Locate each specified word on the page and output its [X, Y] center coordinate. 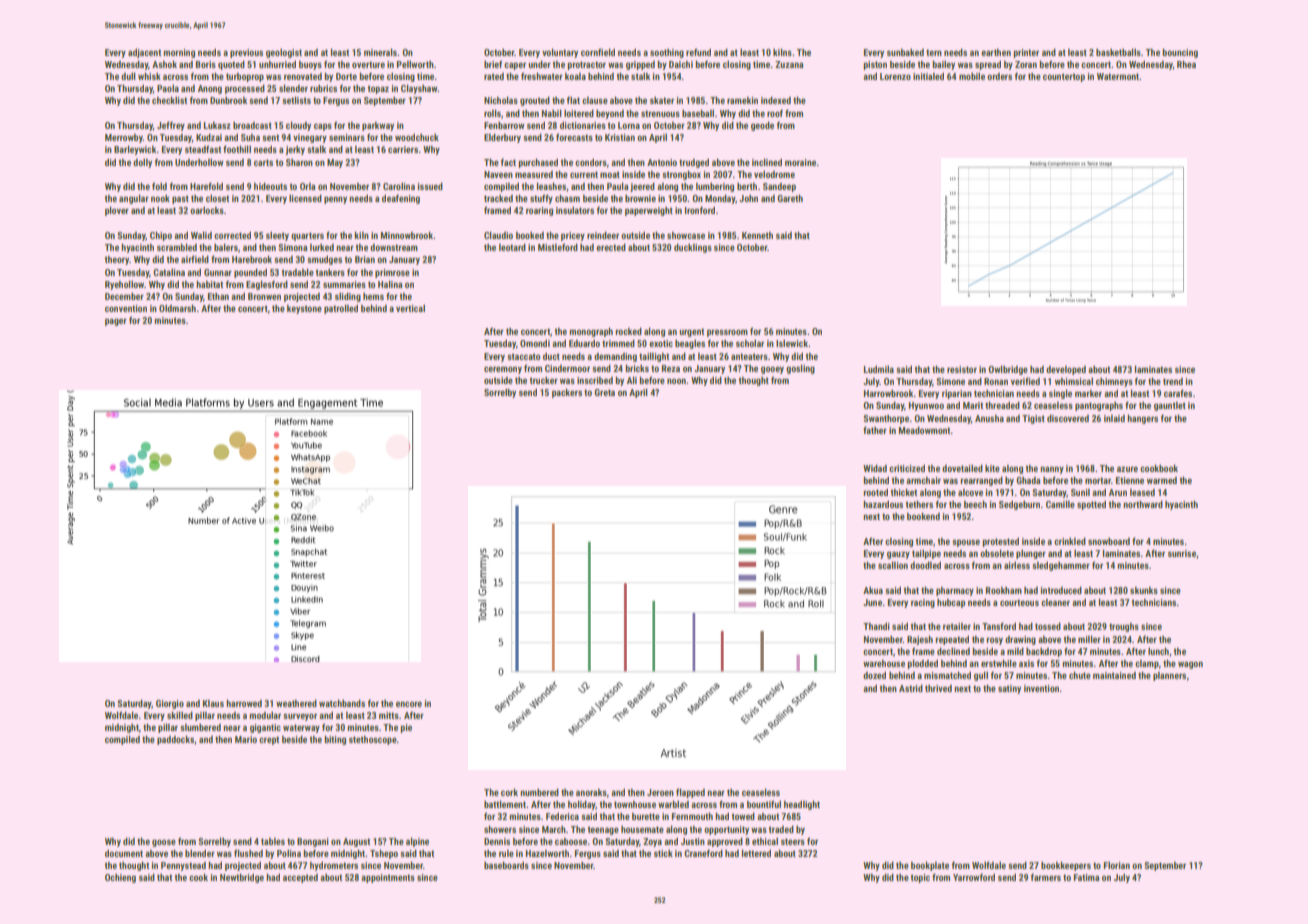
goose [164, 843]
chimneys [1114, 382]
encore [409, 704]
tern [934, 52]
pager [116, 322]
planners [1169, 676]
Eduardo [584, 343]
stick [663, 853]
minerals [380, 52]
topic [920, 878]
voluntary [560, 53]
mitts [389, 715]
